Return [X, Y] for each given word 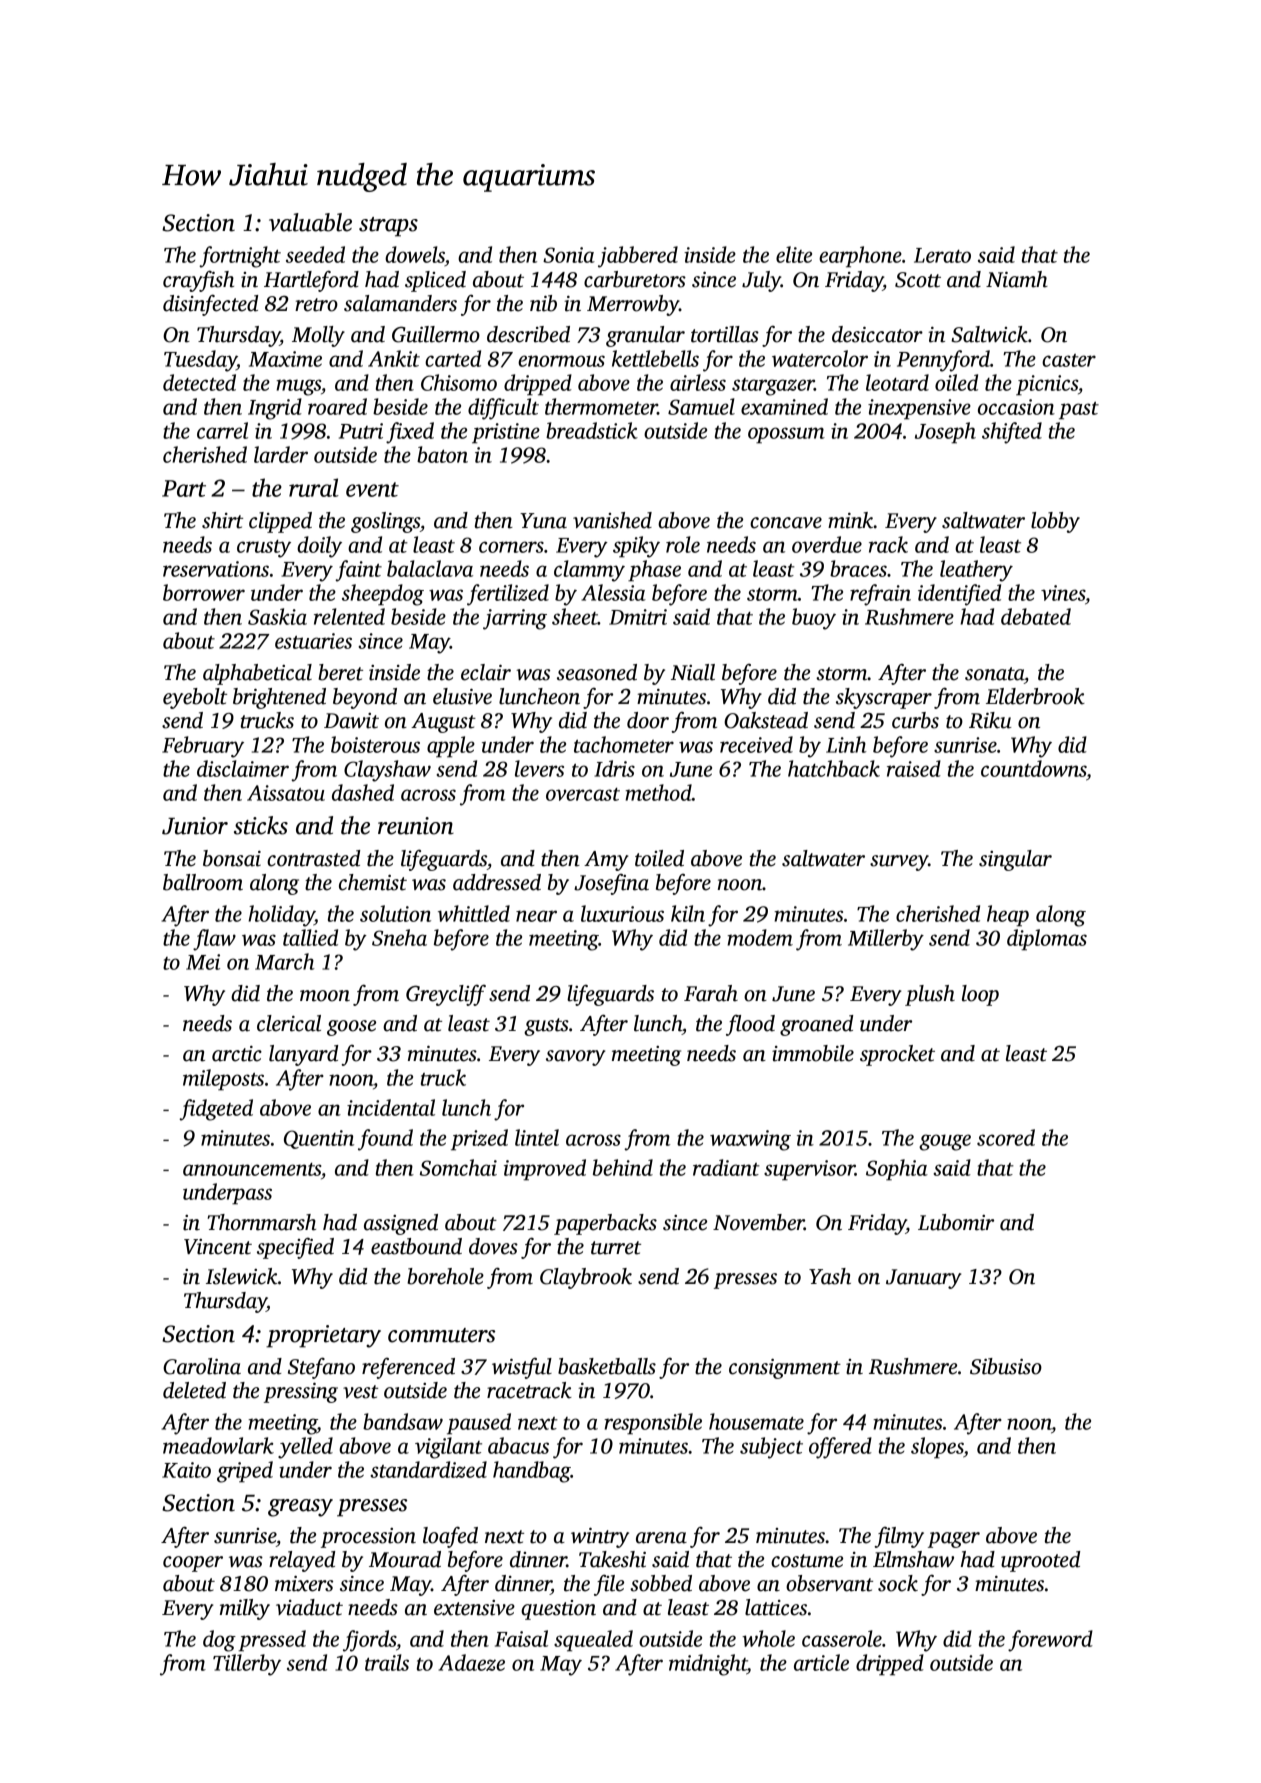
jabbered [638, 257]
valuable [310, 222]
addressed [497, 882]
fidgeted [216, 1110]
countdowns [1033, 768]
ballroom [203, 882]
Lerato [942, 255]
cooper [193, 1564]
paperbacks [605, 1224]
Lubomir [956, 1222]
